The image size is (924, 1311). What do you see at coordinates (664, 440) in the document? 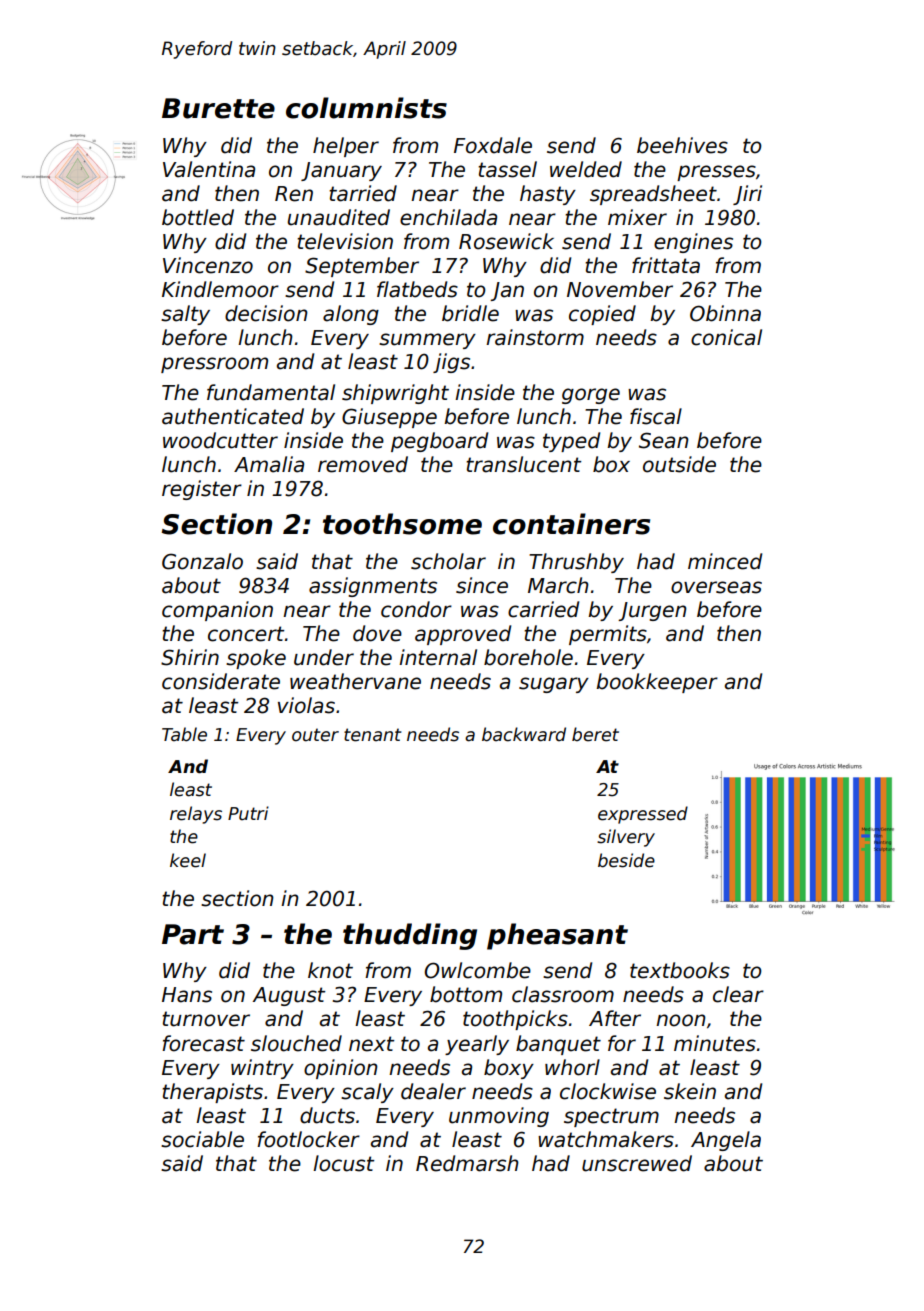
I see `Sean` at bounding box center [664, 440].
